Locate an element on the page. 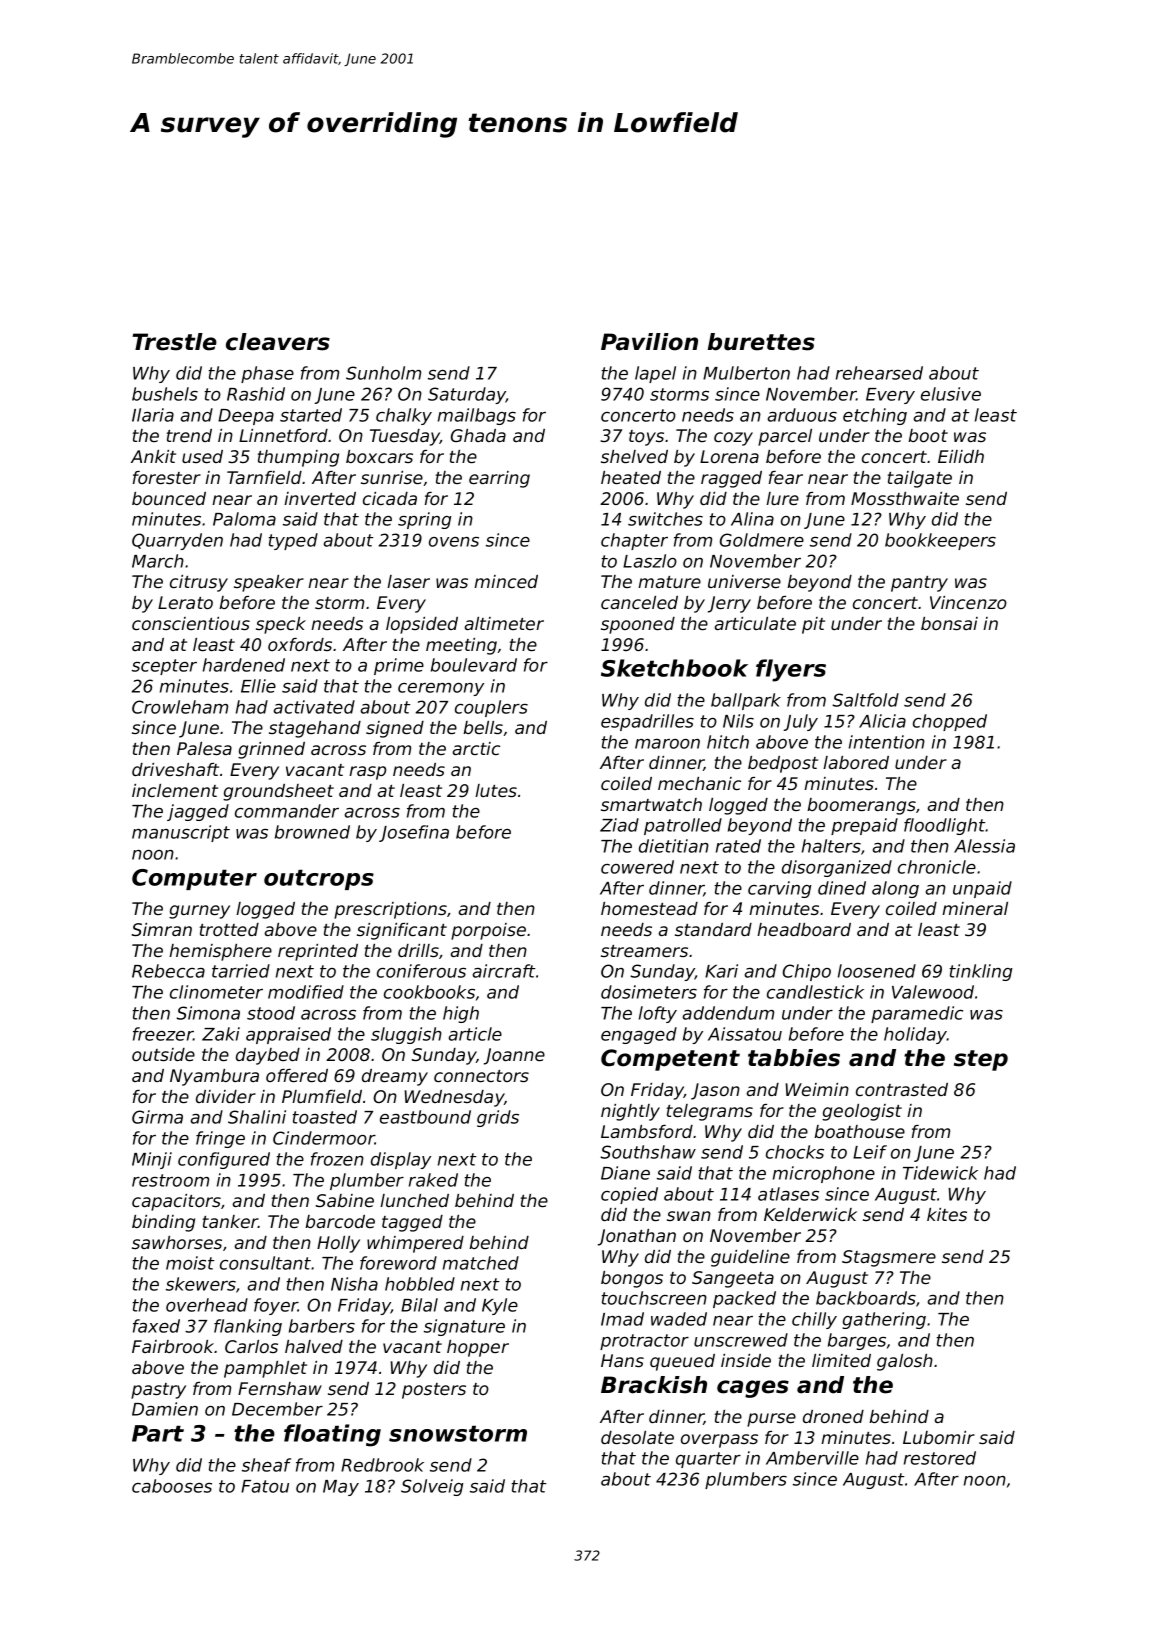 Image resolution: width=1149 pixels, height=1626 pixels. gurney is located at coordinates (199, 912).
